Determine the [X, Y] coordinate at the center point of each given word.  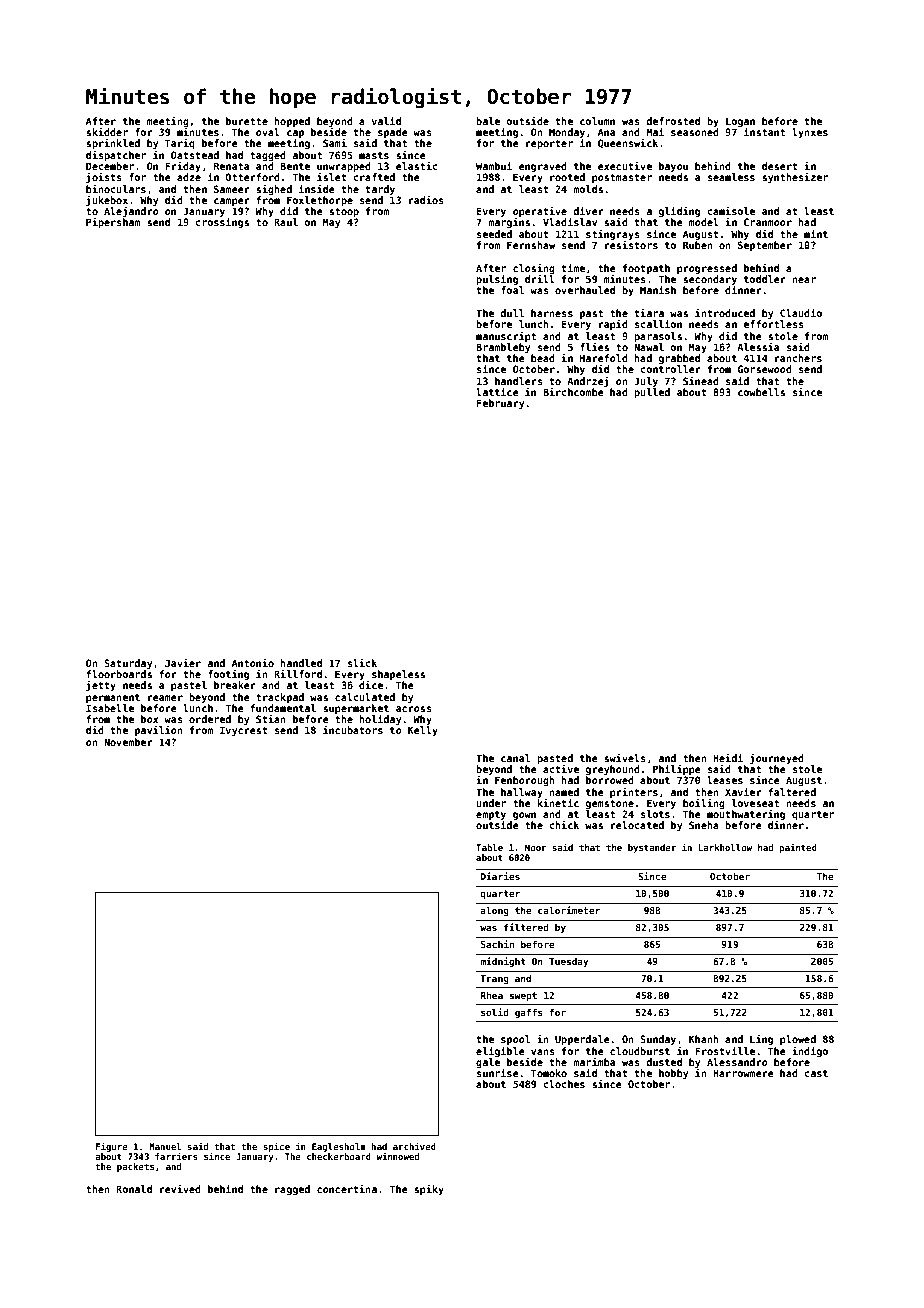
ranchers [798, 358]
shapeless [398, 675]
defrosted [673, 121]
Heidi [728, 758]
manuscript [506, 337]
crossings [222, 223]
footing [228, 675]
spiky [429, 1190]
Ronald [134, 1189]
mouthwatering [746, 815]
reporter [549, 144]
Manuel [165, 1146]
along [494, 911]
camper [232, 202]
